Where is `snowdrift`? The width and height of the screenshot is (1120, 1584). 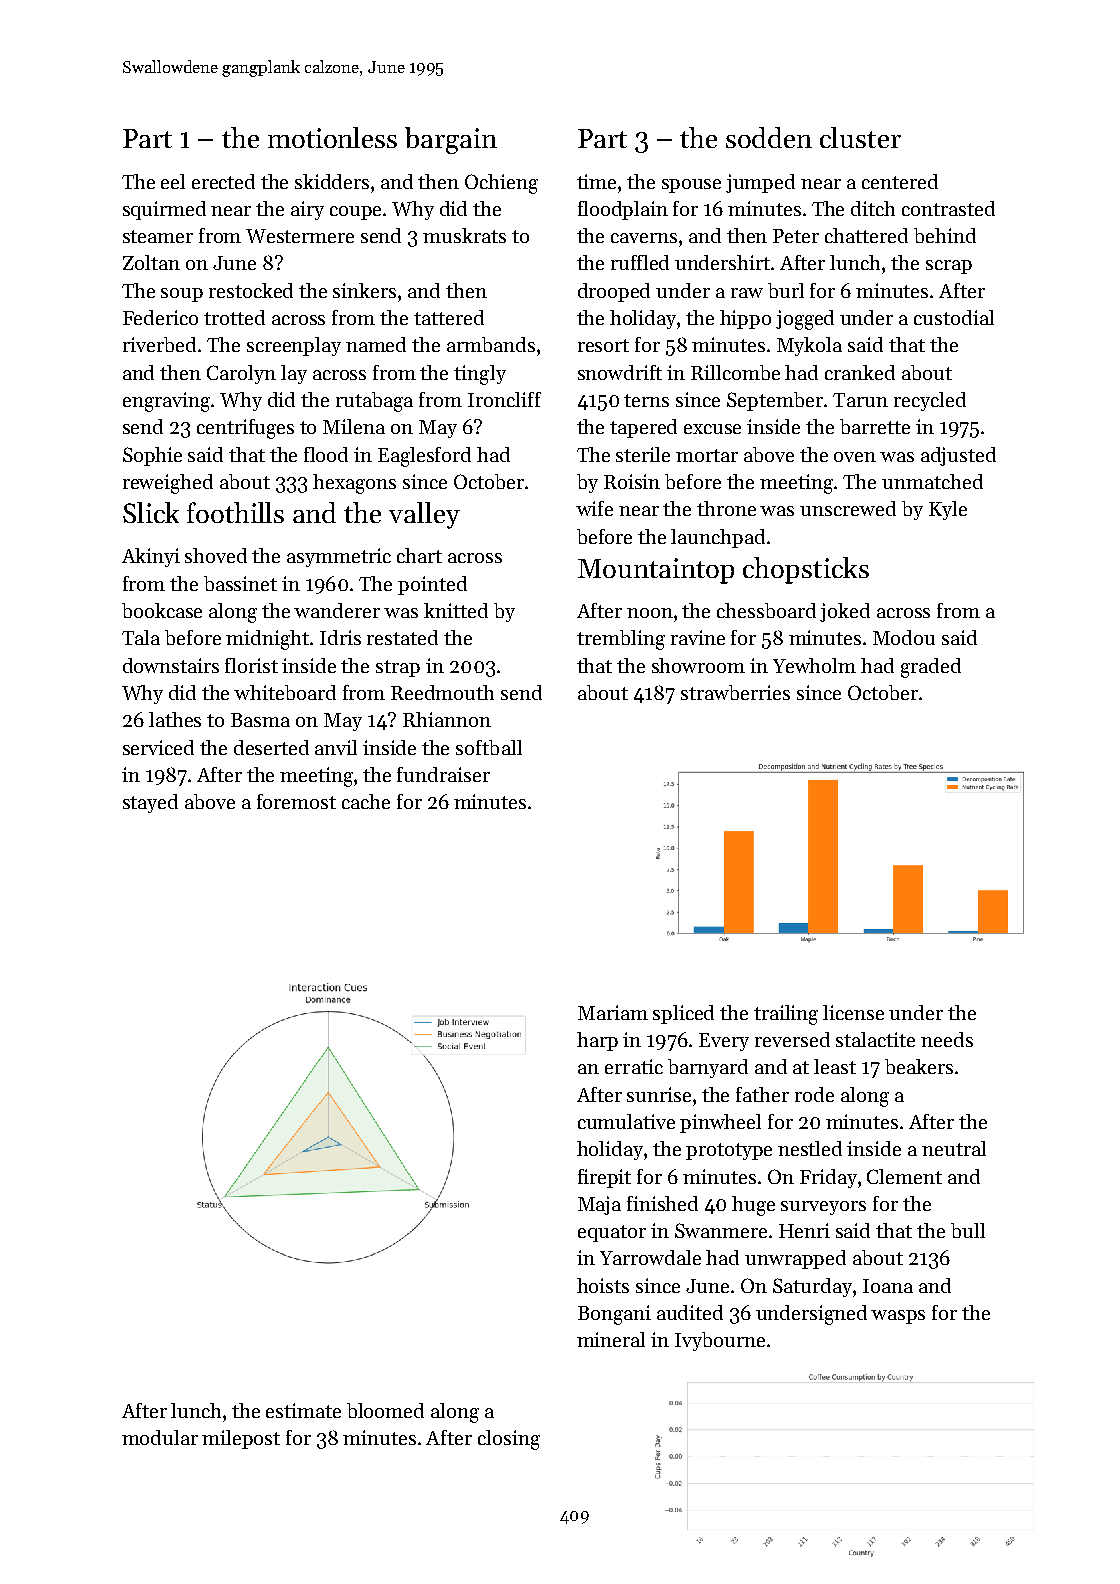 snowdrift is located at coordinates (620, 372).
